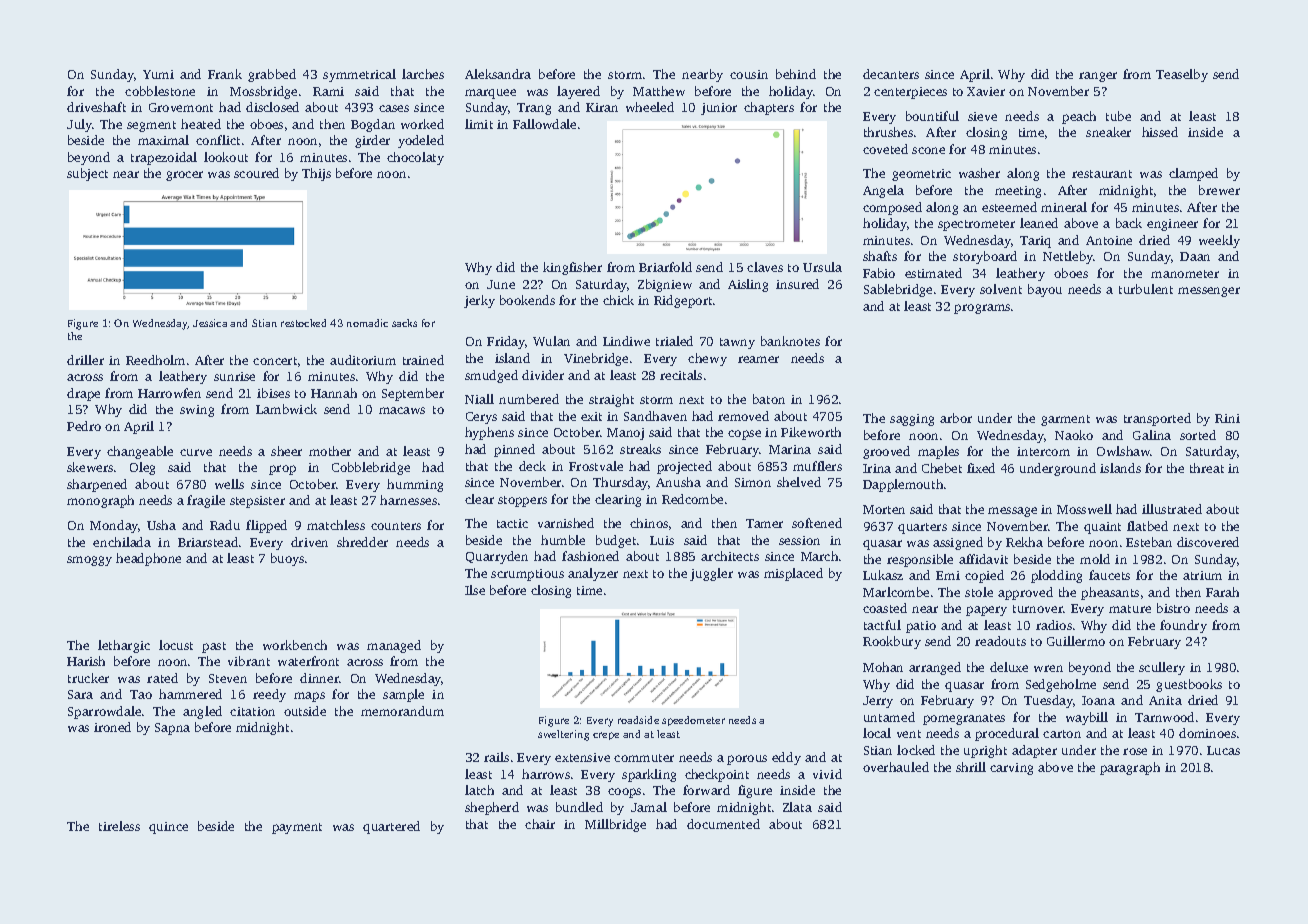 The height and width of the screenshot is (924, 1308). What do you see at coordinates (921, 627) in the screenshot?
I see `patio` at bounding box center [921, 627].
